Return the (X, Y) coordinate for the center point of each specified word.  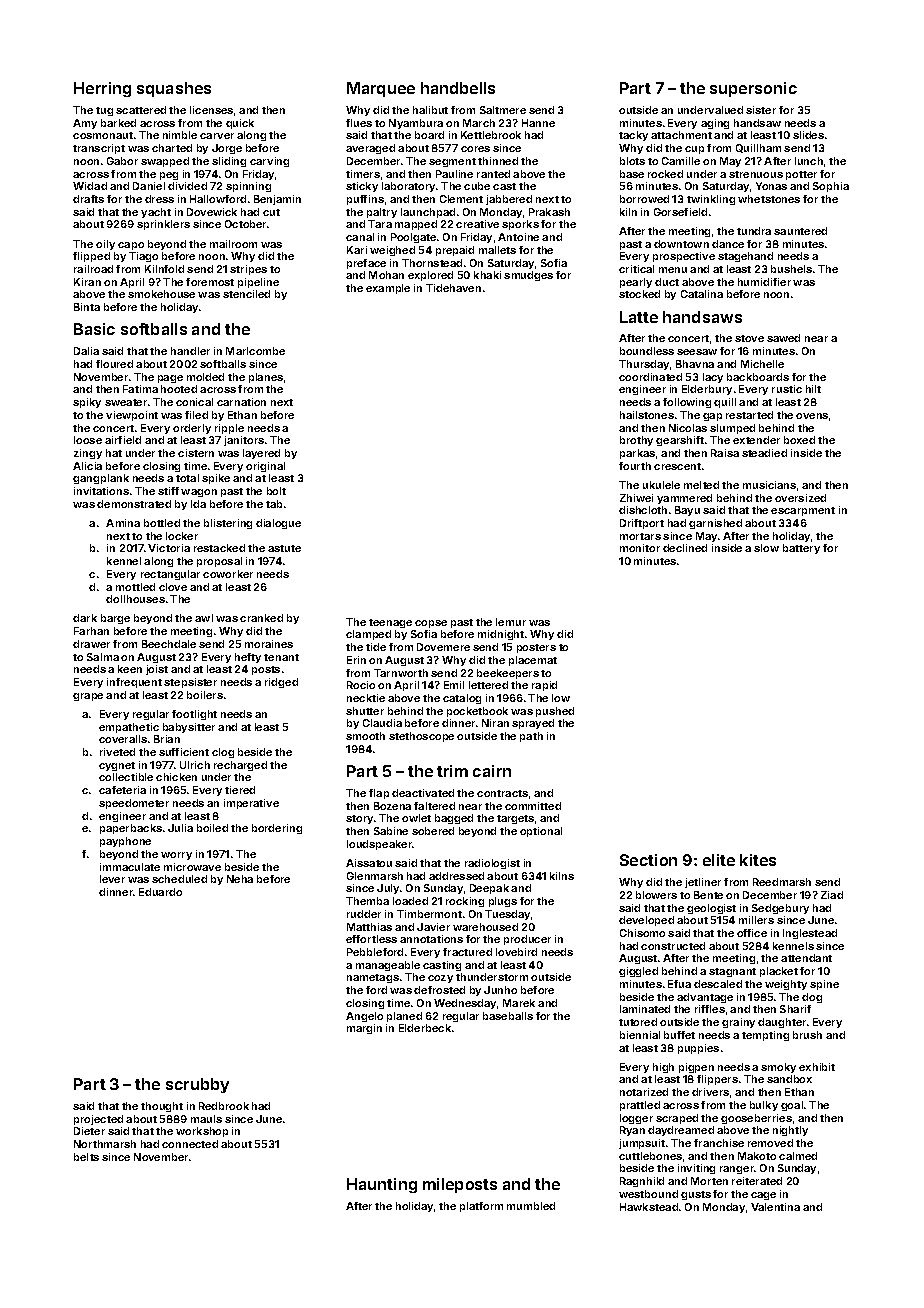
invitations (101, 491)
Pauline (454, 174)
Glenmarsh (375, 876)
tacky (633, 136)
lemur (511, 622)
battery (801, 549)
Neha (240, 879)
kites (758, 860)
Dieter (89, 1131)
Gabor (122, 161)
